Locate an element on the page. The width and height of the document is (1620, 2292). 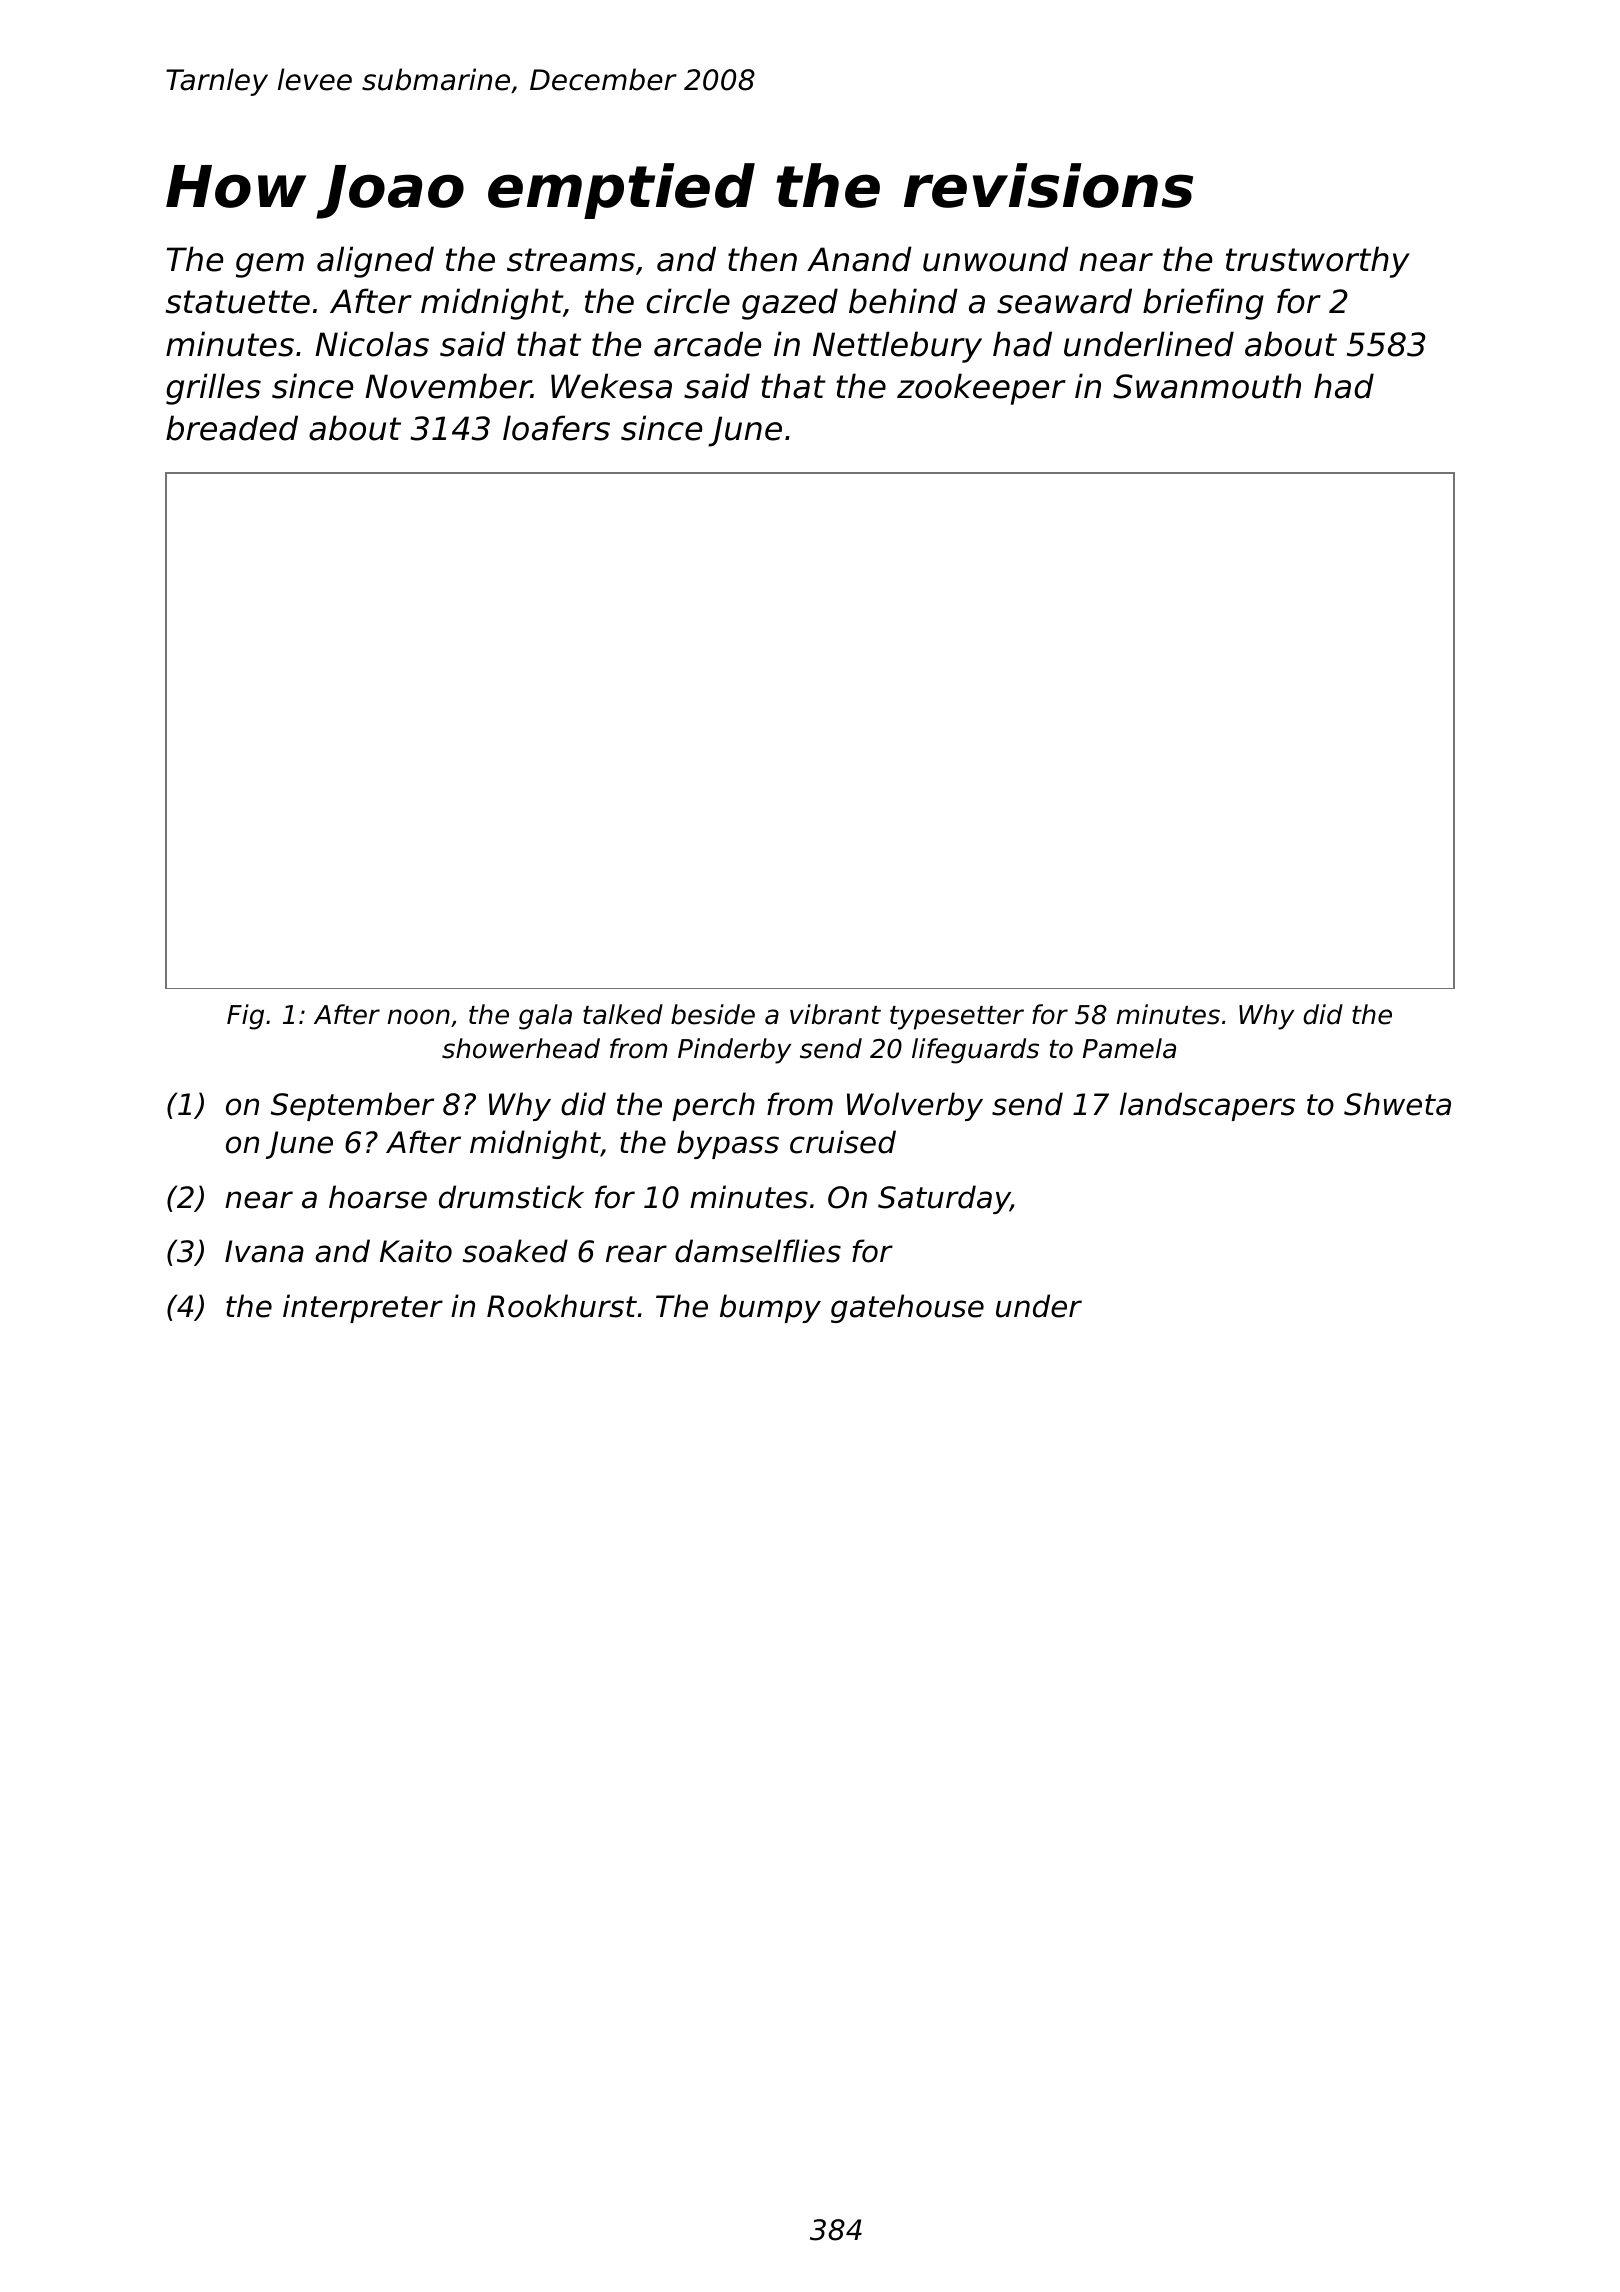
damselflies is located at coordinates (758, 1251).
